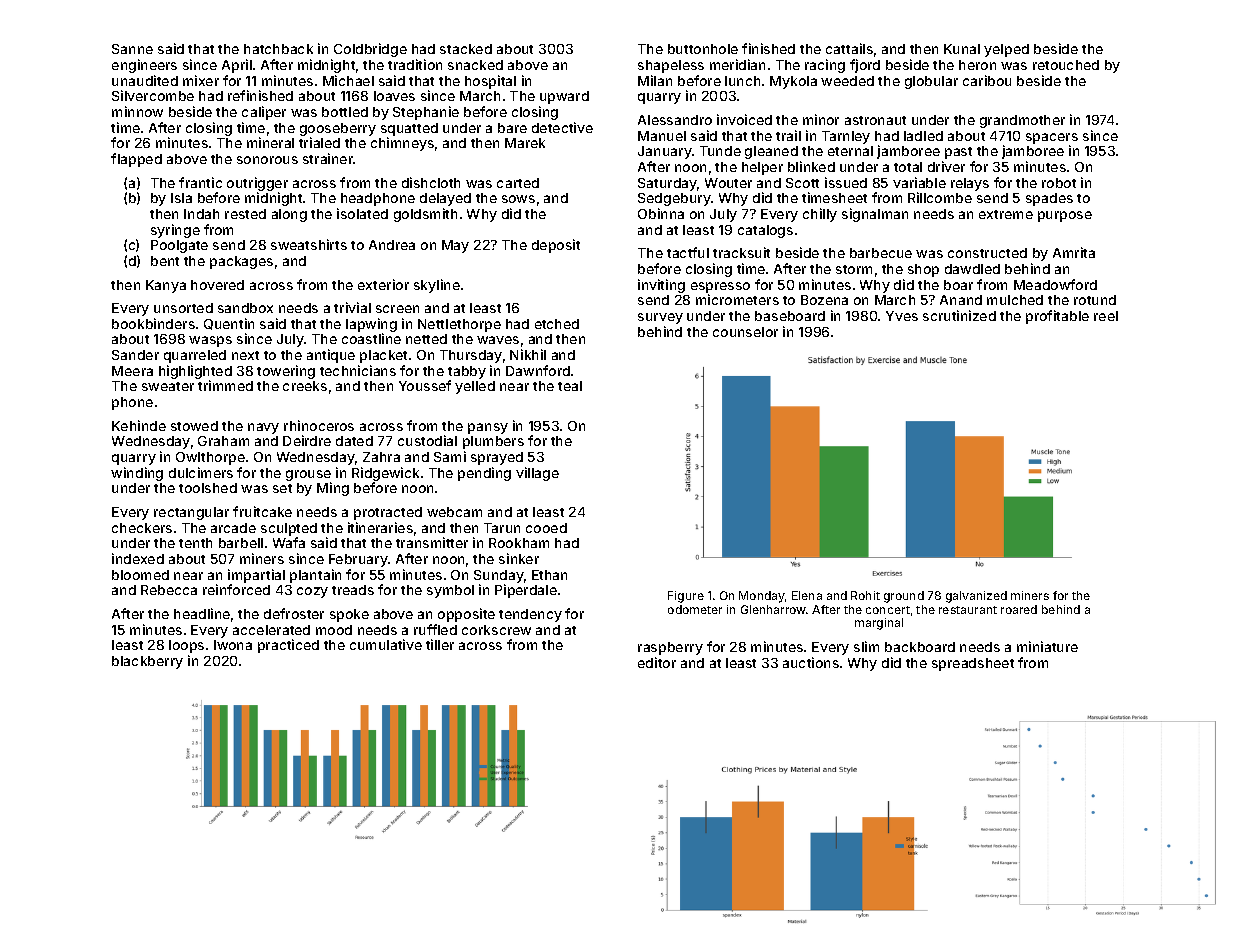 This screenshot has height=952, width=1233. Describe the element at coordinates (288, 646) in the screenshot. I see `practiced` at that location.
